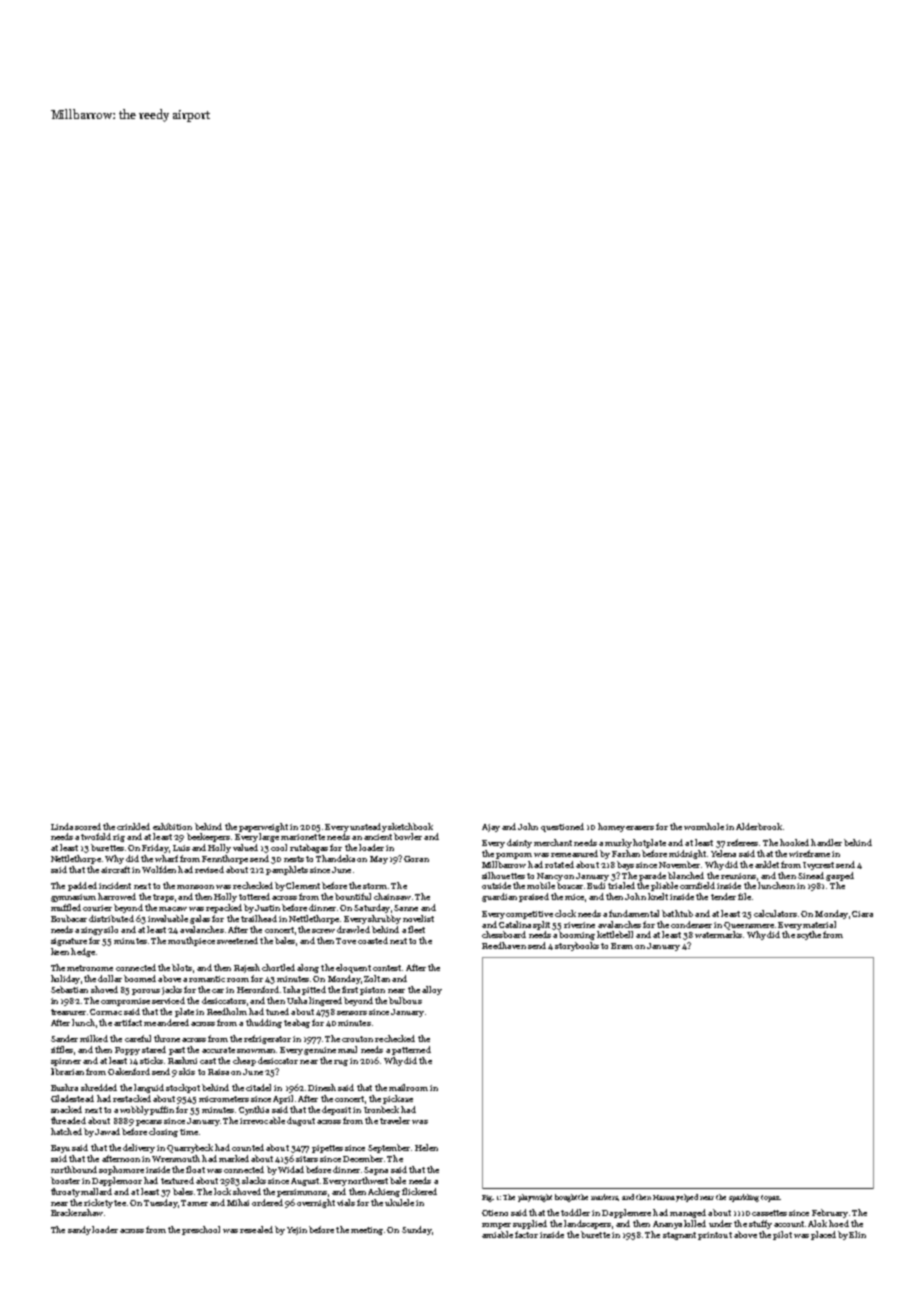 Image resolution: width=924 pixels, height=1308 pixels. What do you see at coordinates (168, 918) in the screenshot?
I see `invaluable` at bounding box center [168, 918].
